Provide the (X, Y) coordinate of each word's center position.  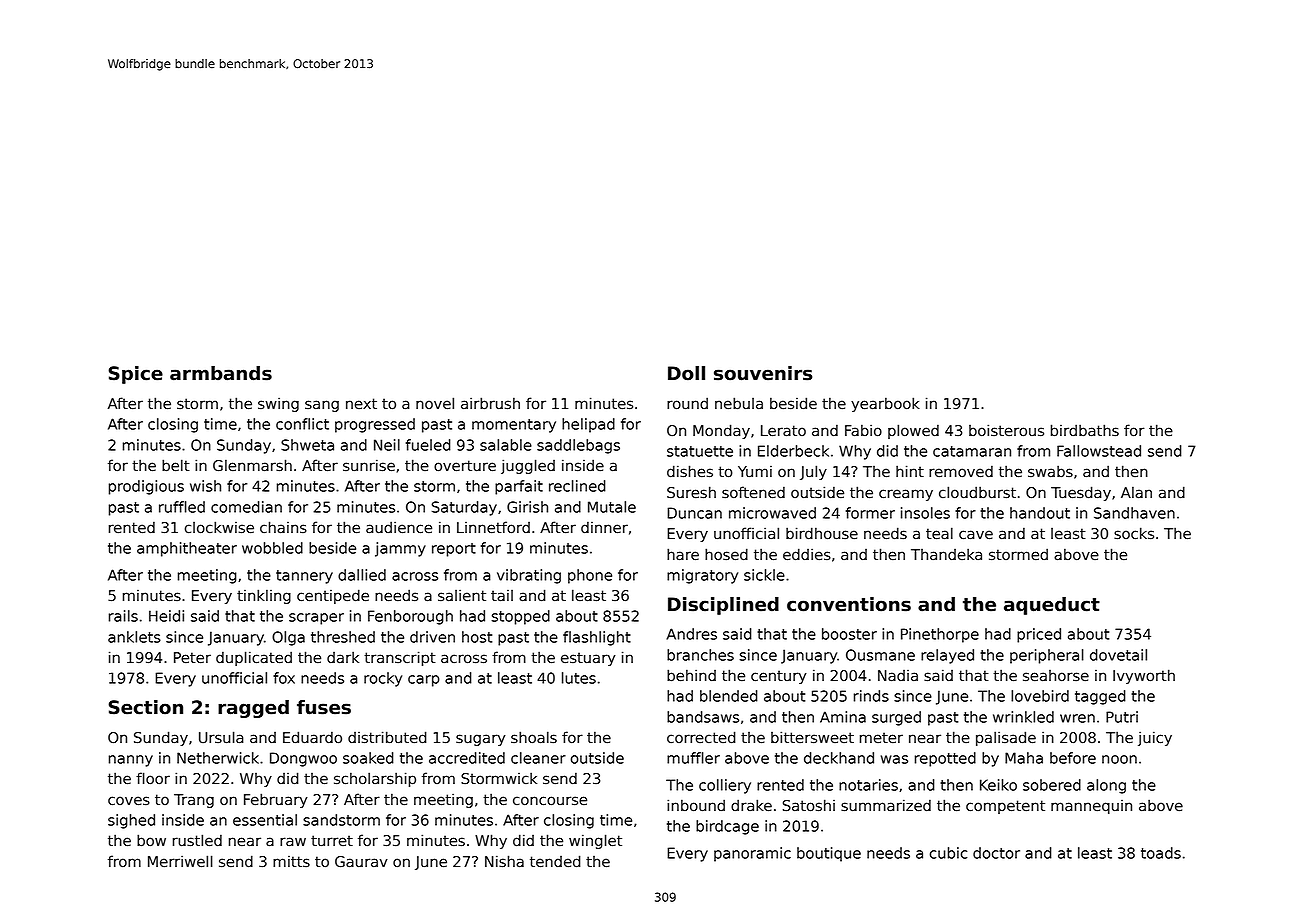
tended (555, 861)
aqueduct (1052, 606)
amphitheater (187, 549)
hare (683, 554)
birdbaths (1085, 430)
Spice (136, 375)
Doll (686, 373)
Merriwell (180, 861)
